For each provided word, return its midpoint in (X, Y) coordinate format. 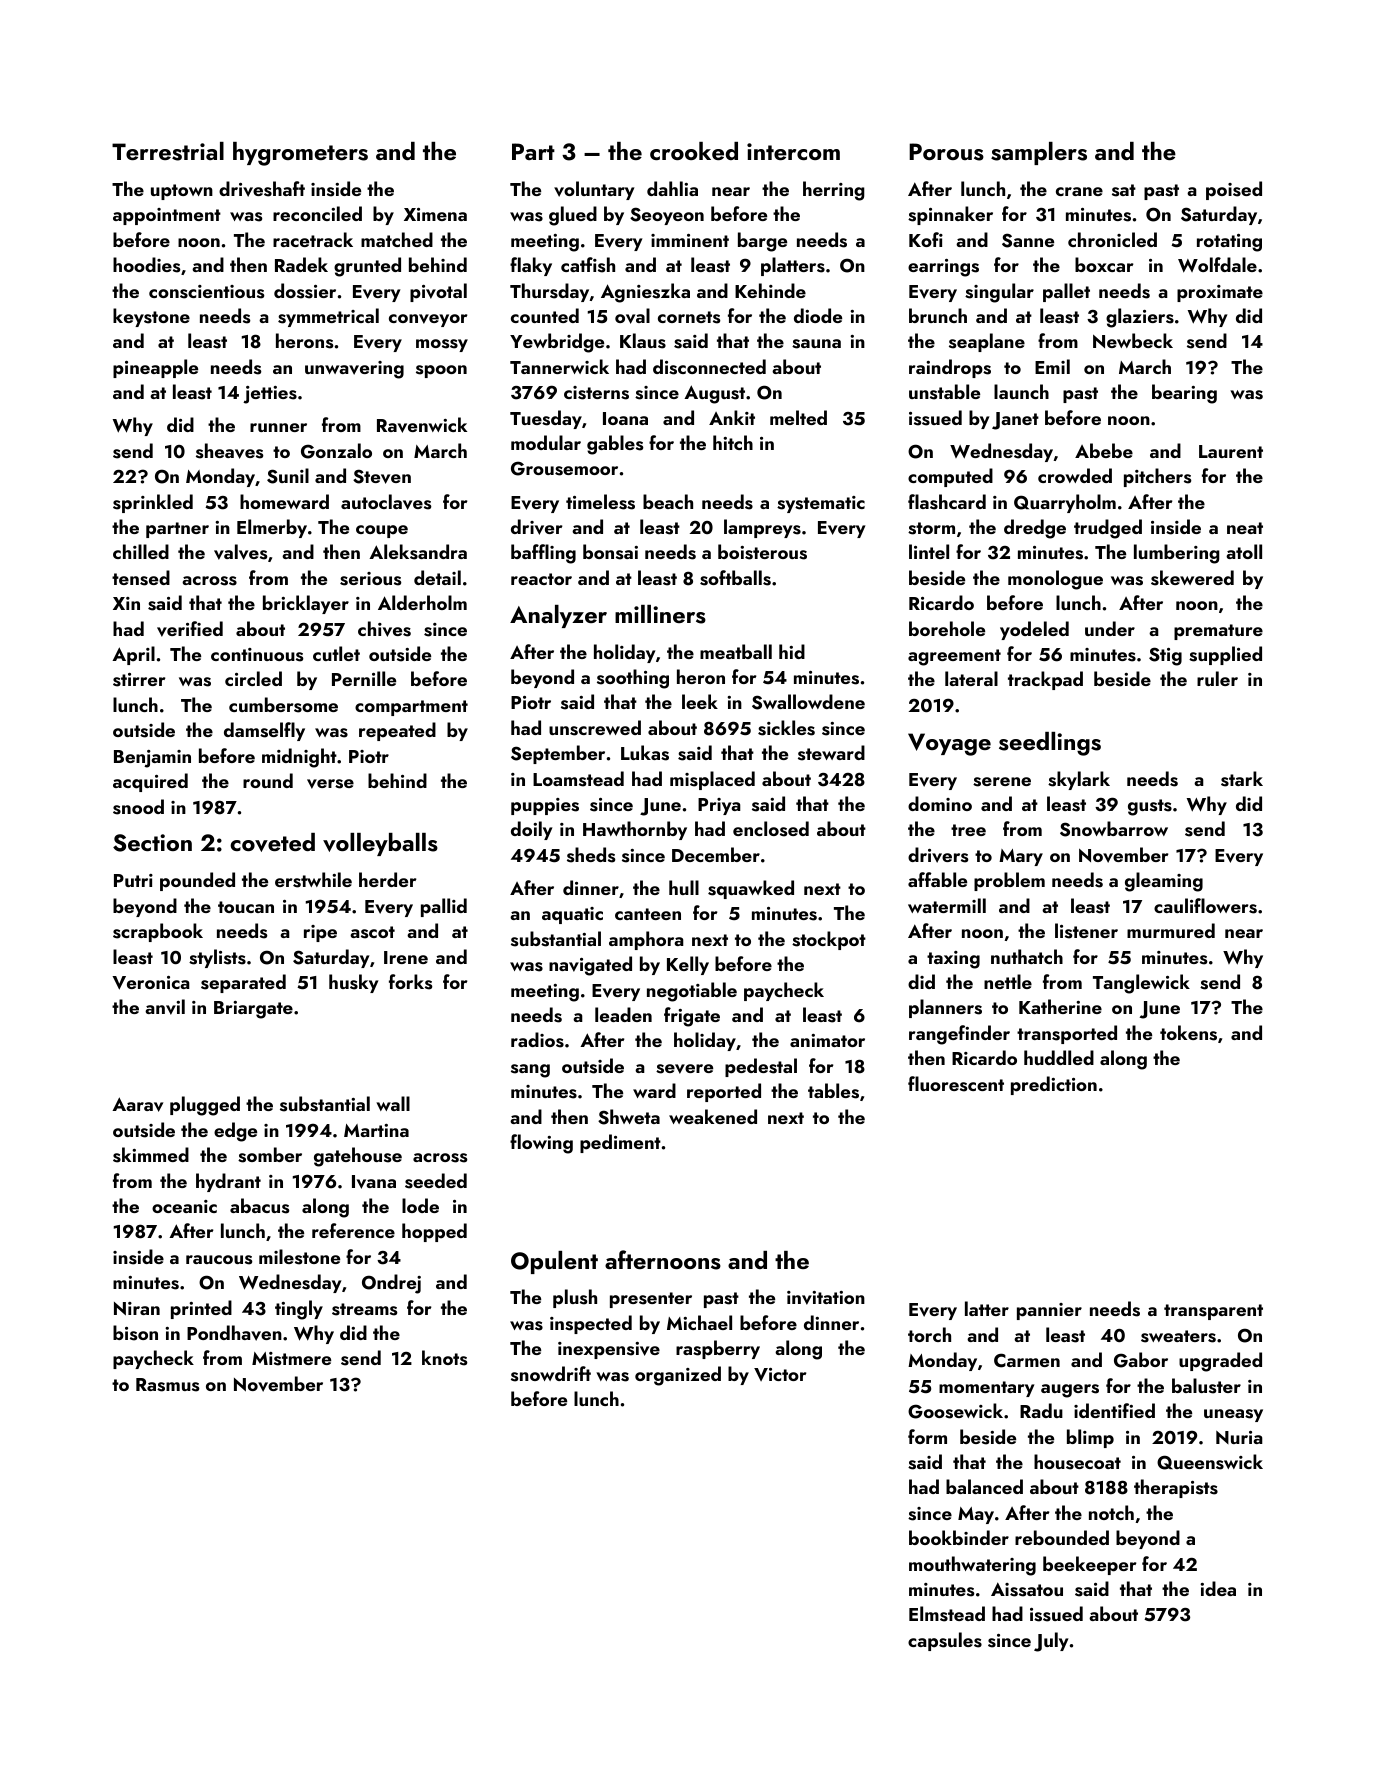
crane (1079, 191)
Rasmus (167, 1385)
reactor (541, 579)
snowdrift (551, 1374)
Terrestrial (168, 151)
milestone (299, 1257)
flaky (531, 266)
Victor (780, 1374)
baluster (1206, 1386)
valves (240, 552)
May (976, 1515)
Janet (1015, 421)
